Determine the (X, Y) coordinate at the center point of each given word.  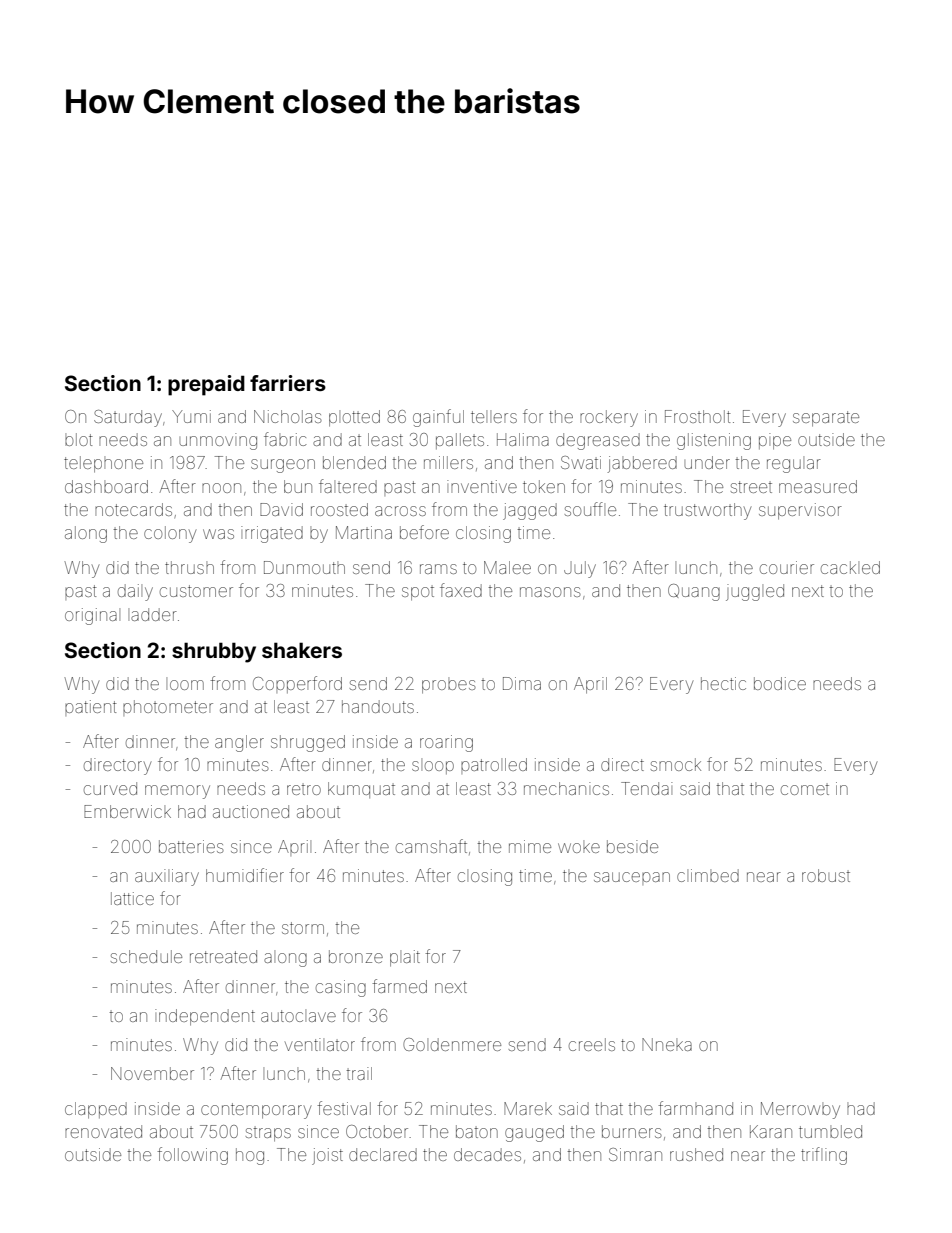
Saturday (128, 418)
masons (550, 592)
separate (826, 418)
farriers (288, 383)
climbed (708, 875)
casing (341, 988)
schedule (146, 956)
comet (805, 789)
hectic (723, 683)
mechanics (566, 788)
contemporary (256, 1111)
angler (239, 743)
